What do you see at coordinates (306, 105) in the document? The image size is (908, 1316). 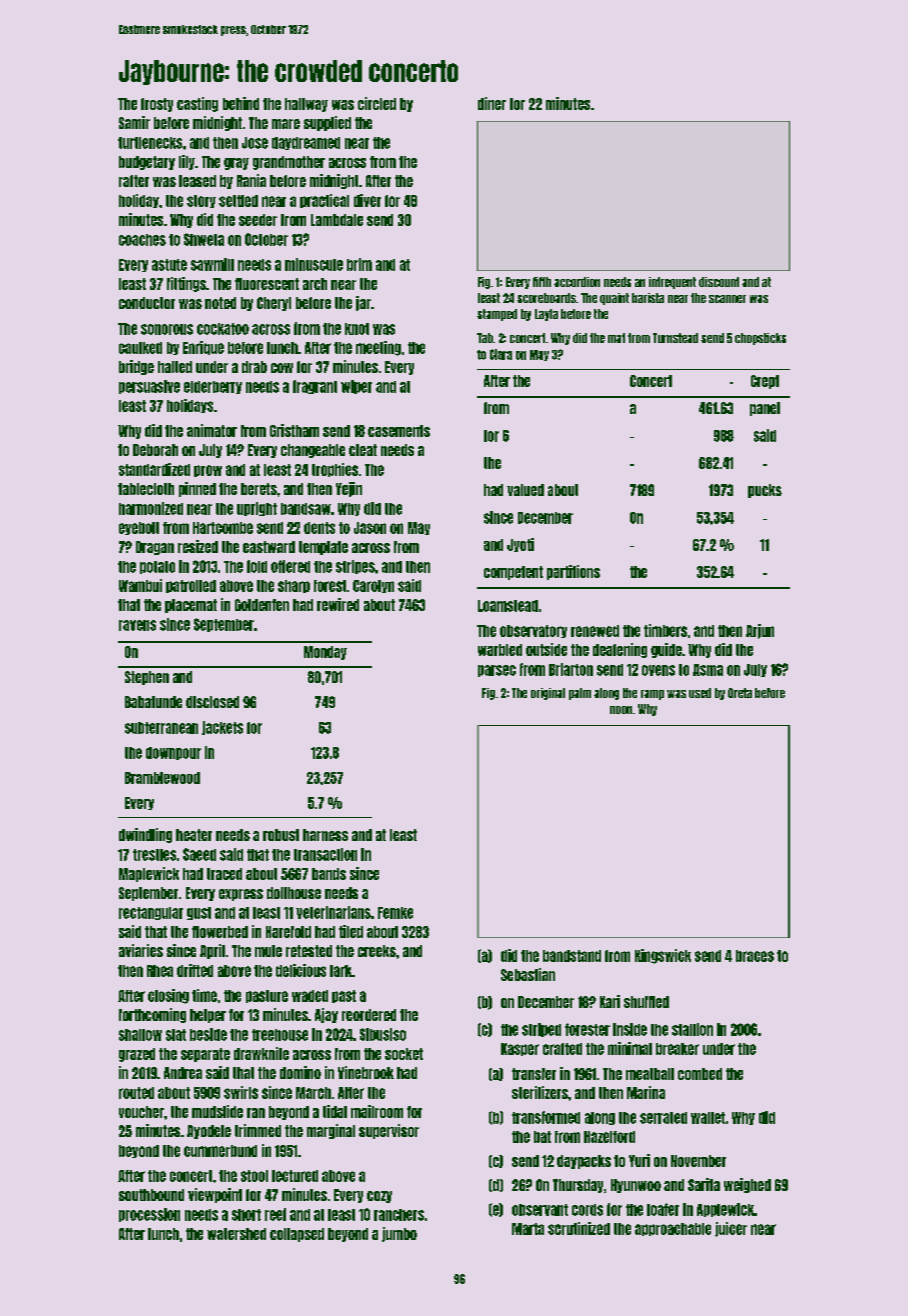 I see `hallway` at bounding box center [306, 105].
